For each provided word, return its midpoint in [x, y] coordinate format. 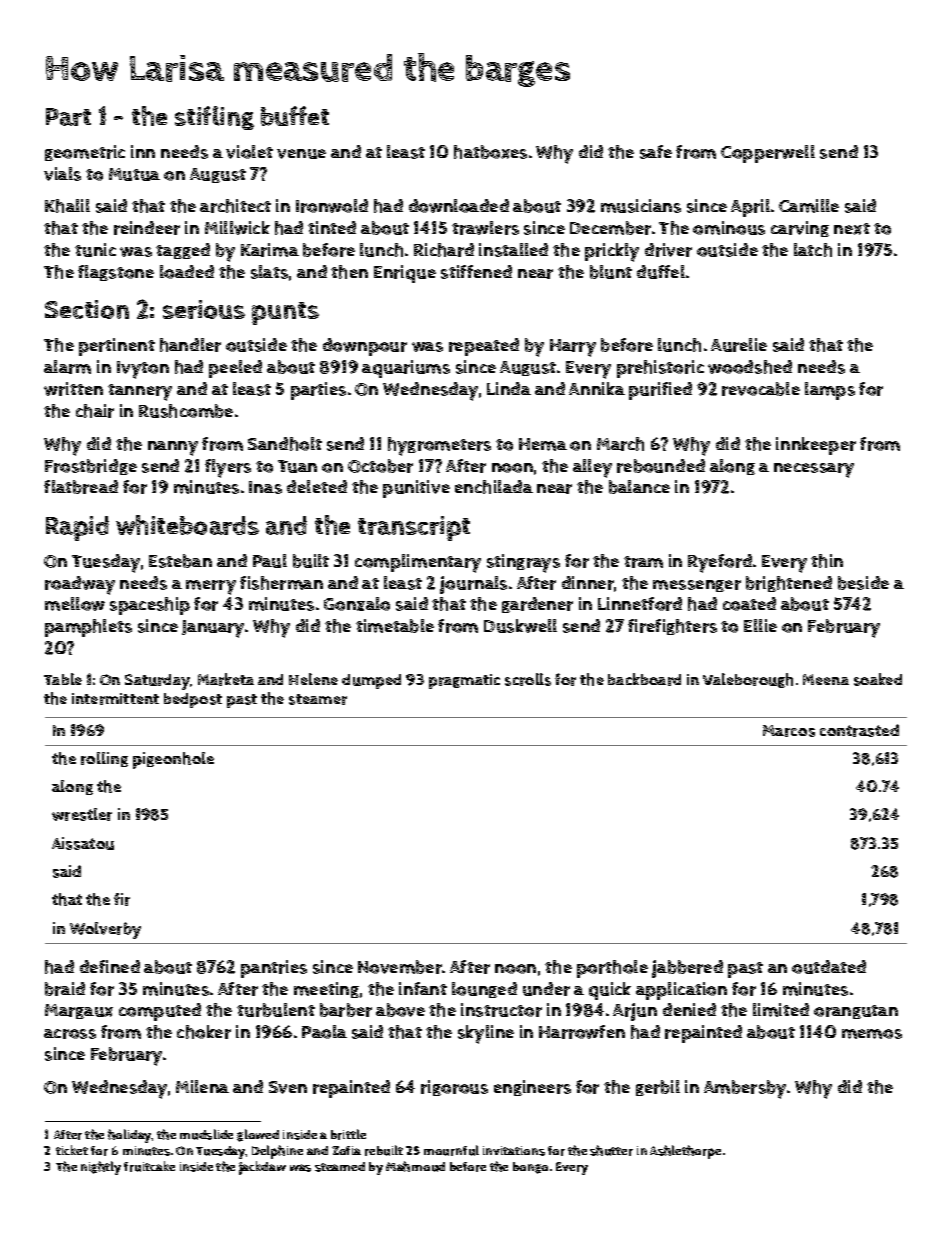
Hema [543, 444]
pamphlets [88, 628]
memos [872, 1034]
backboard [644, 679]
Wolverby [105, 930]
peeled [235, 369]
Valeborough [748, 680]
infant [423, 988]
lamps [830, 391]
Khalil [67, 206]
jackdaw [262, 1168]
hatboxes [490, 152]
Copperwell [768, 154]
